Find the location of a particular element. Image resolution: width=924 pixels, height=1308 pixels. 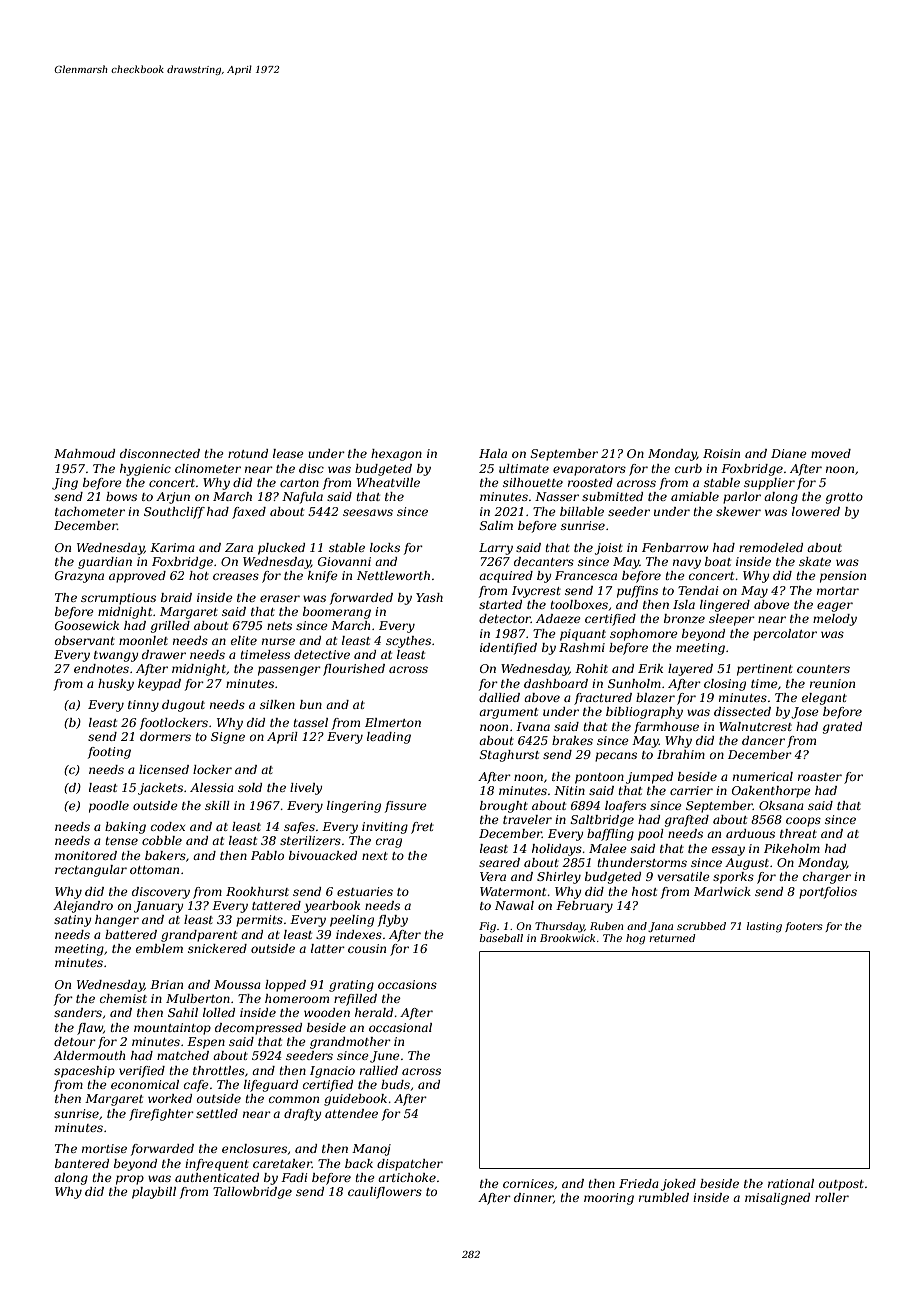

joked is located at coordinates (678, 1185).
